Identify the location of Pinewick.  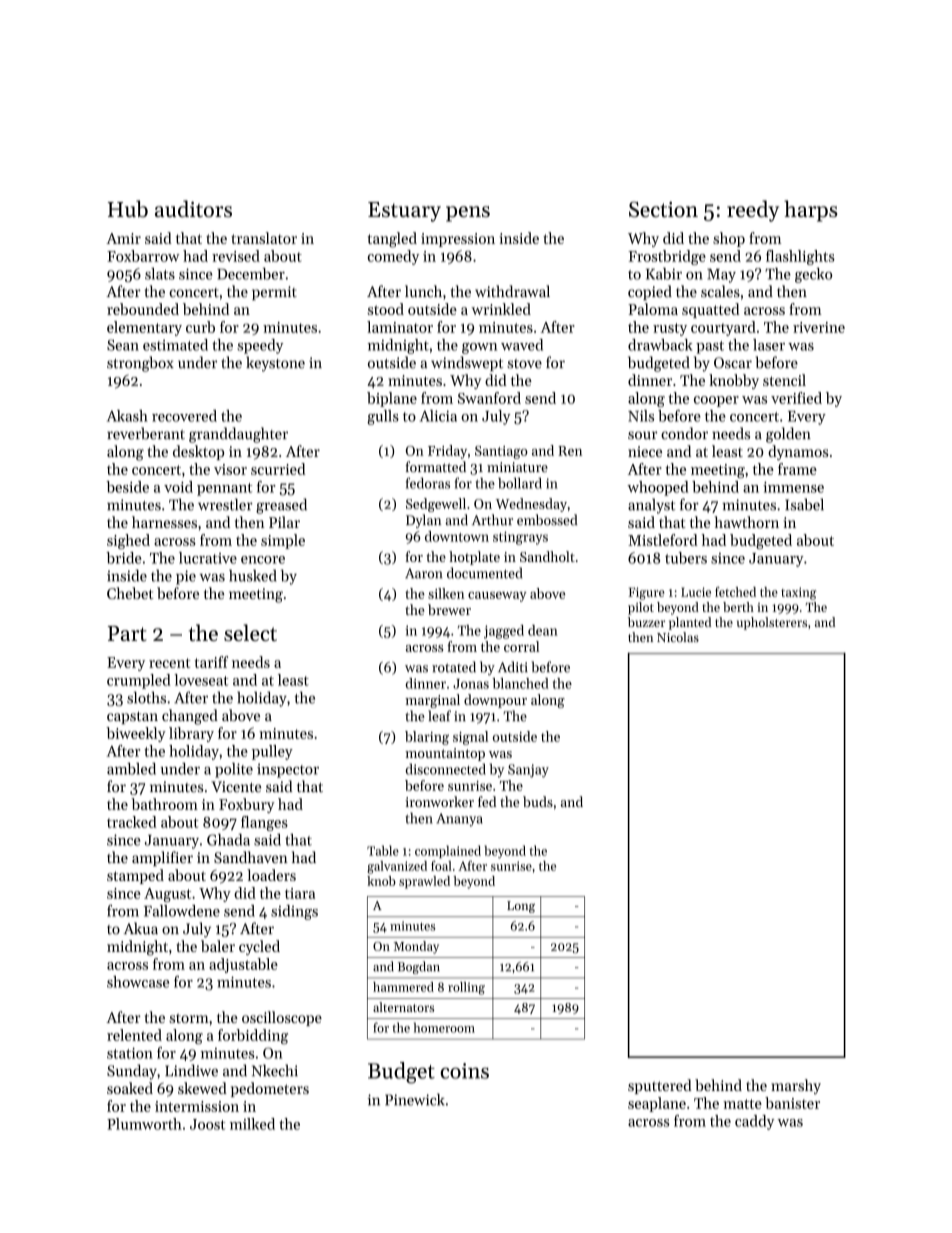
(415, 1099).
